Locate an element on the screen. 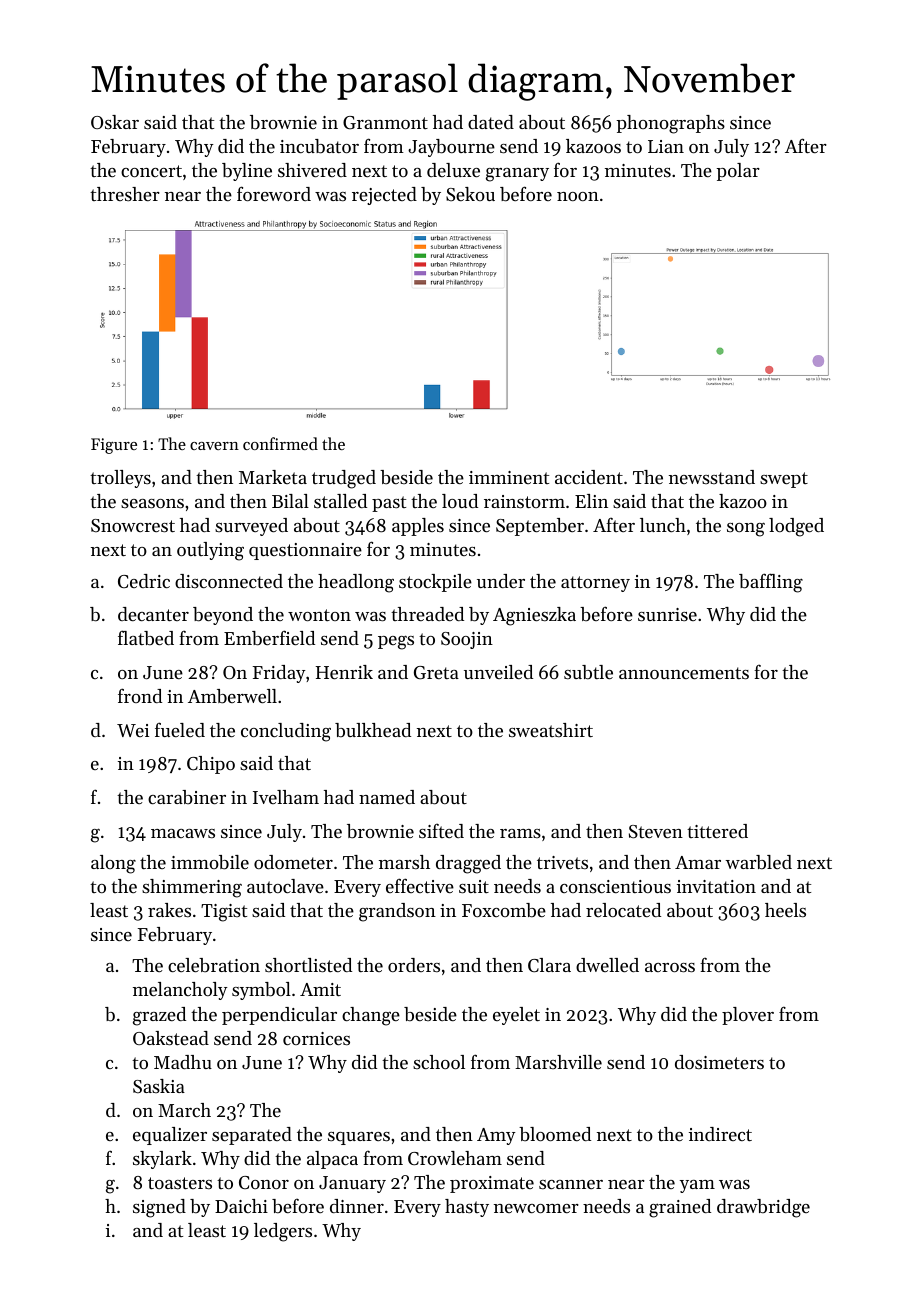  Chipo is located at coordinates (211, 765).
